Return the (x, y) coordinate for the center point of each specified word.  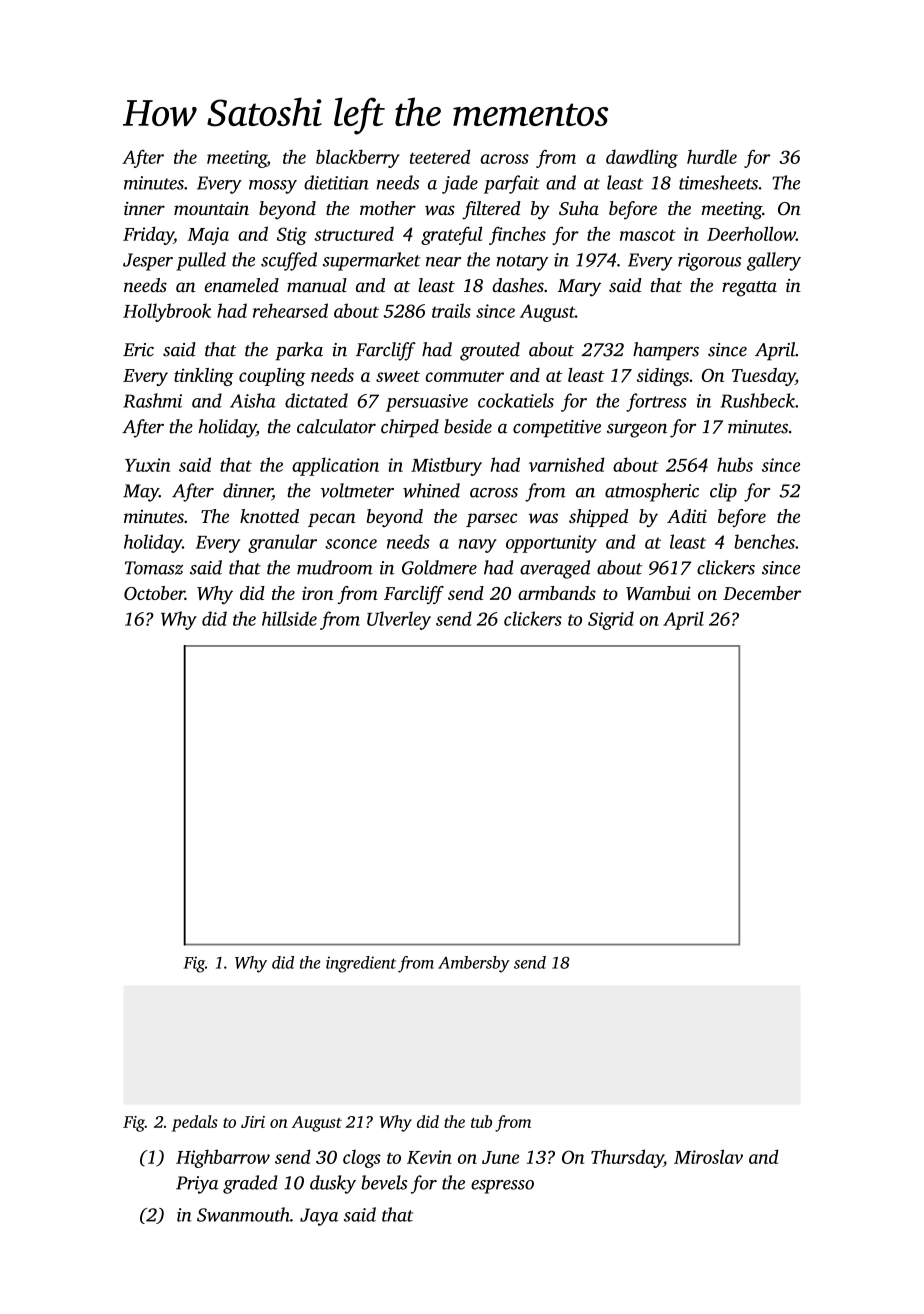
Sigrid (611, 620)
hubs (735, 464)
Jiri (253, 1122)
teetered (440, 156)
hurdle (712, 156)
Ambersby (474, 964)
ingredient (361, 964)
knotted (269, 516)
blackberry (358, 158)
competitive (557, 429)
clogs (362, 1159)
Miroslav (708, 1156)
